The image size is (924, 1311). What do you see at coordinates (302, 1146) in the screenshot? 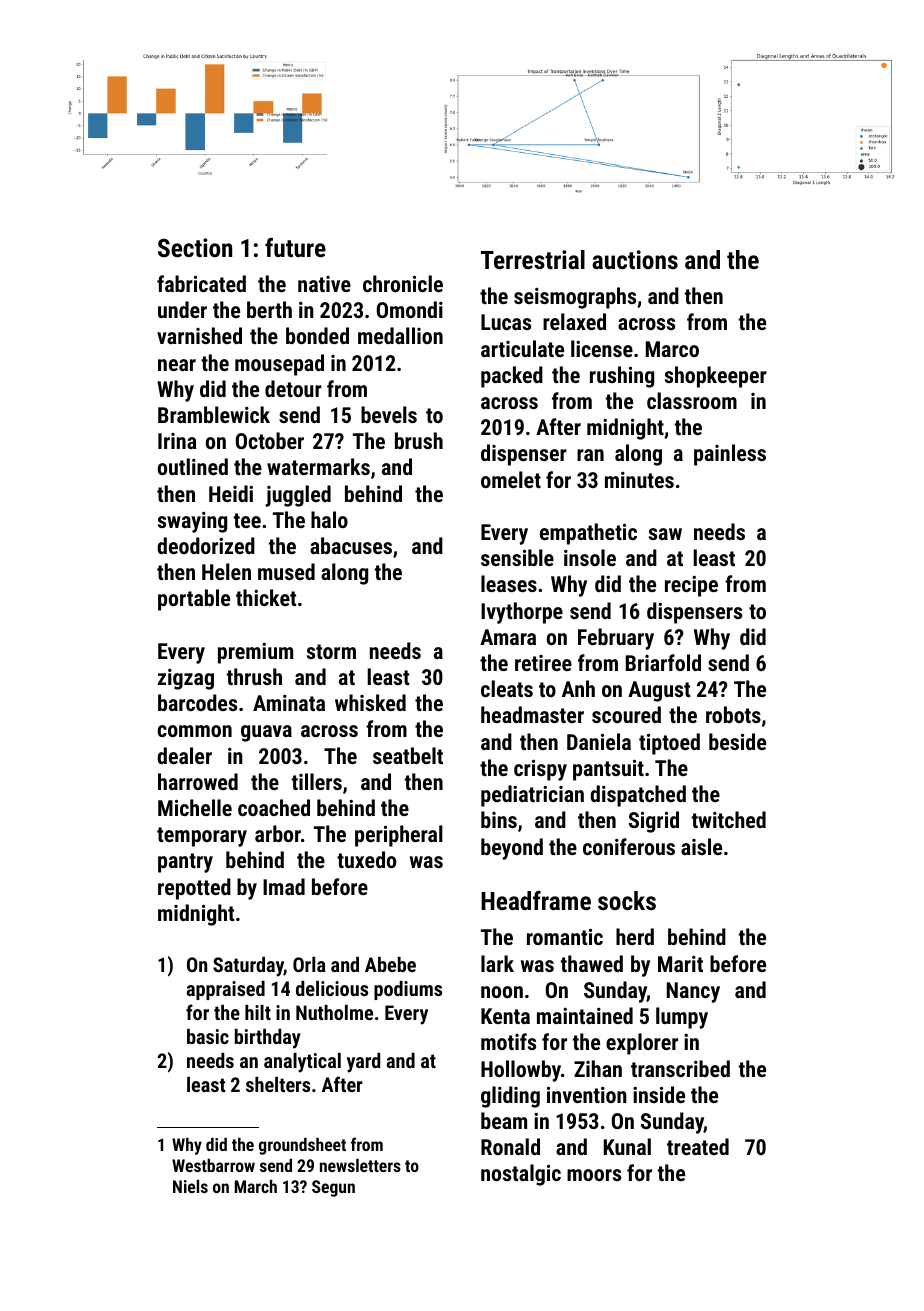
I see `groundsheet` at bounding box center [302, 1146].
